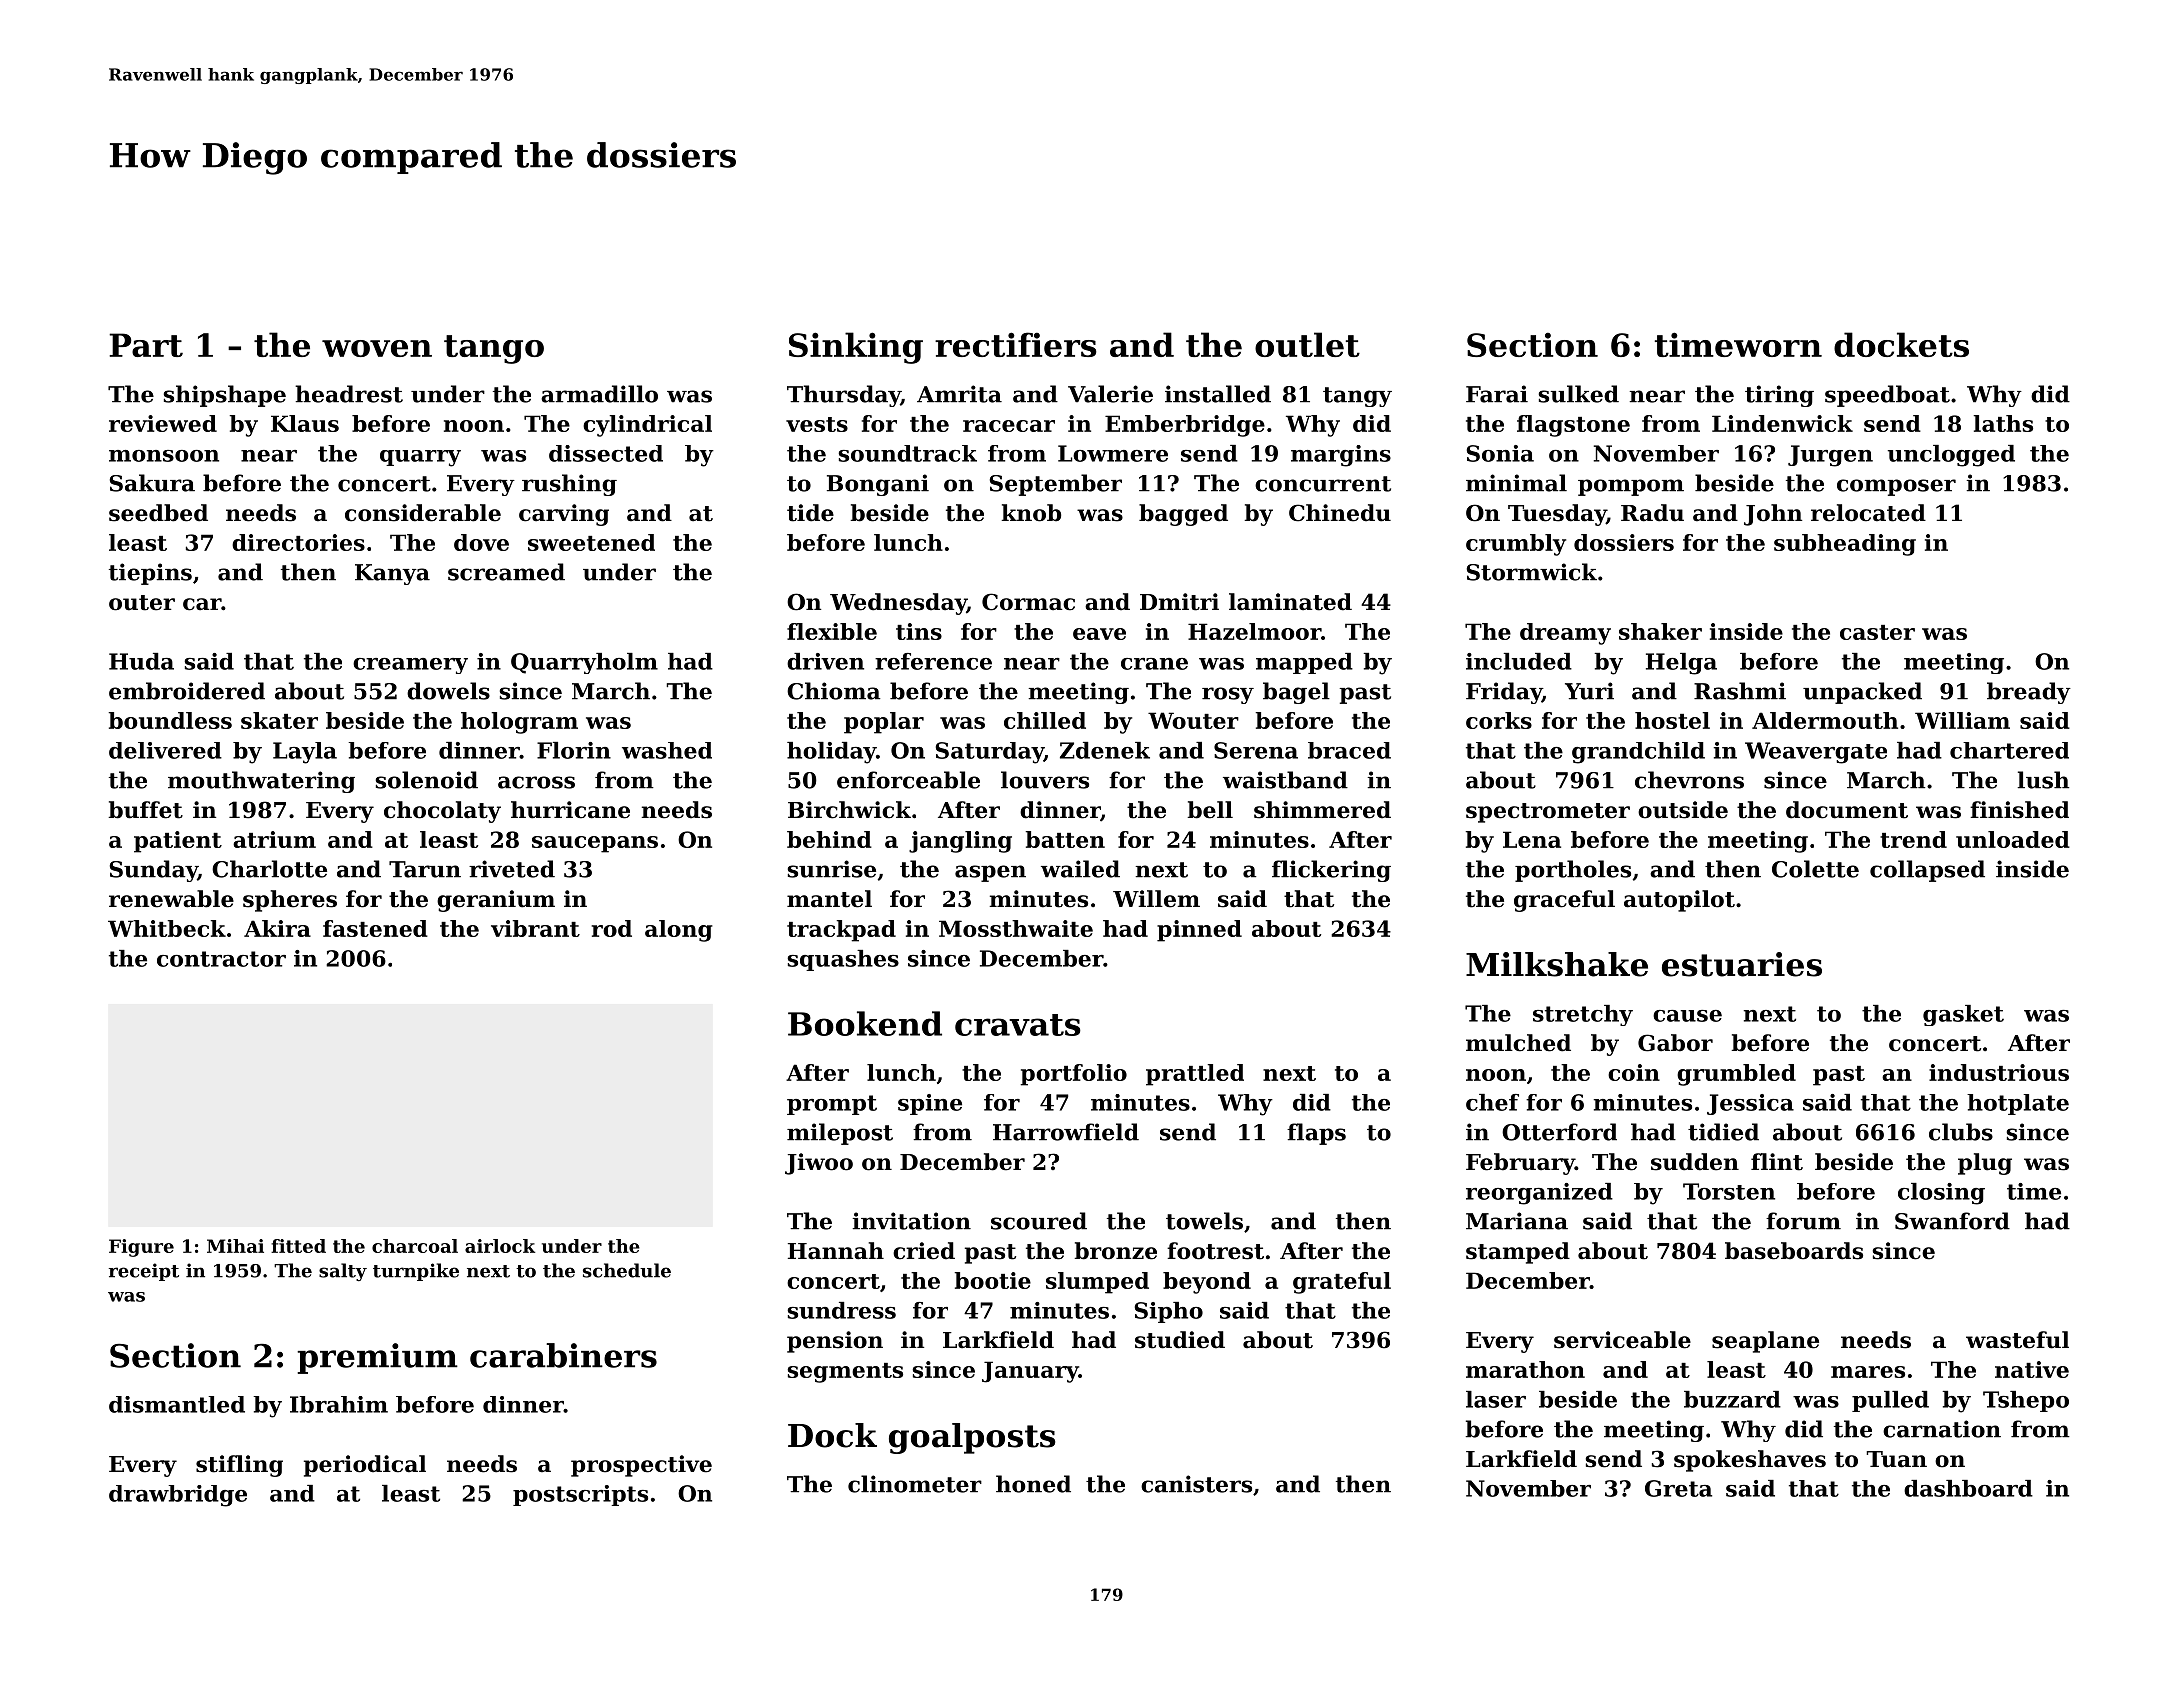  Describe the element at coordinates (1890, 1401) in the document. I see `pulled` at that location.
